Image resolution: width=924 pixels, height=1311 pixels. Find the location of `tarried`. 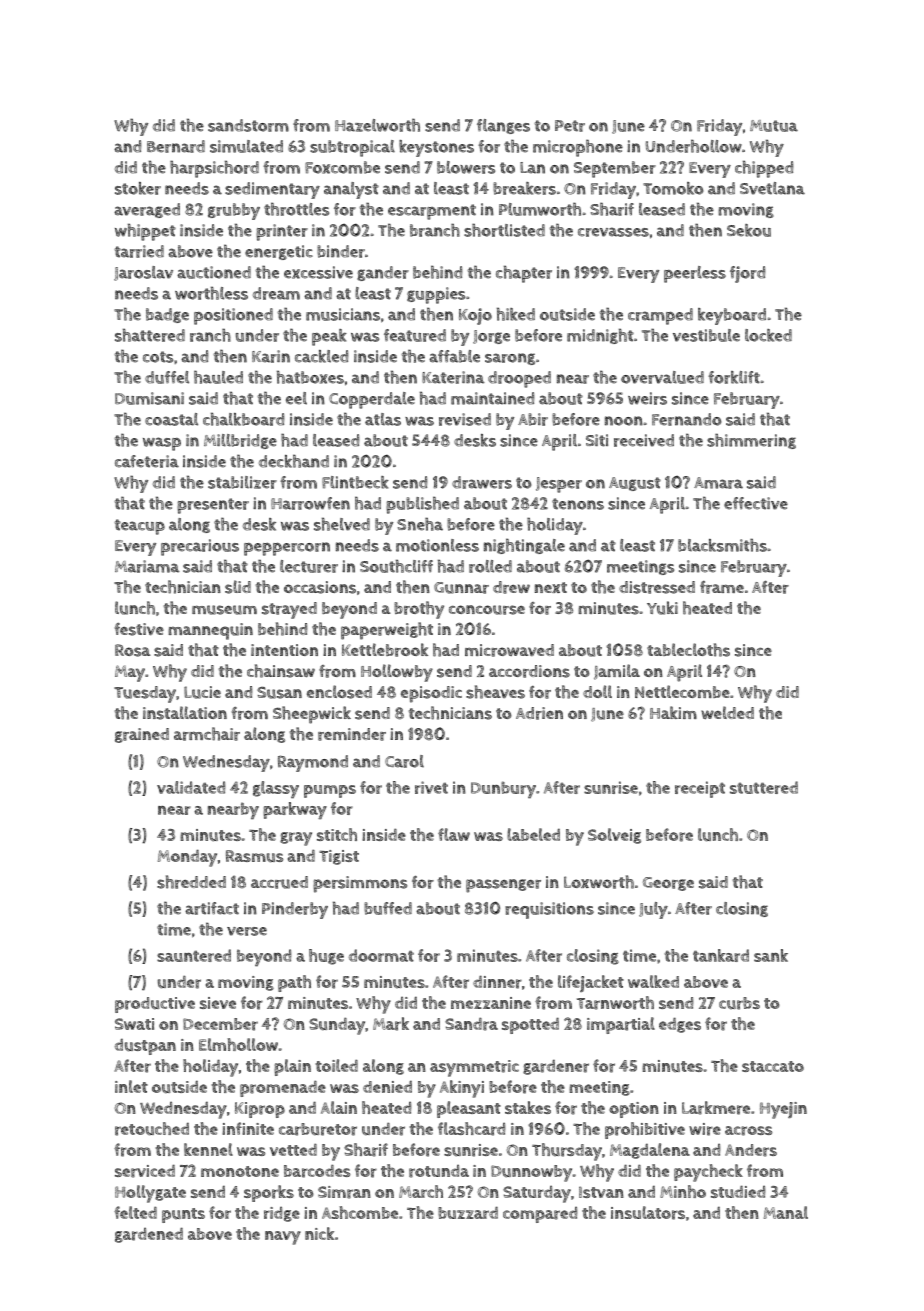

tarried is located at coordinates (139, 251).
